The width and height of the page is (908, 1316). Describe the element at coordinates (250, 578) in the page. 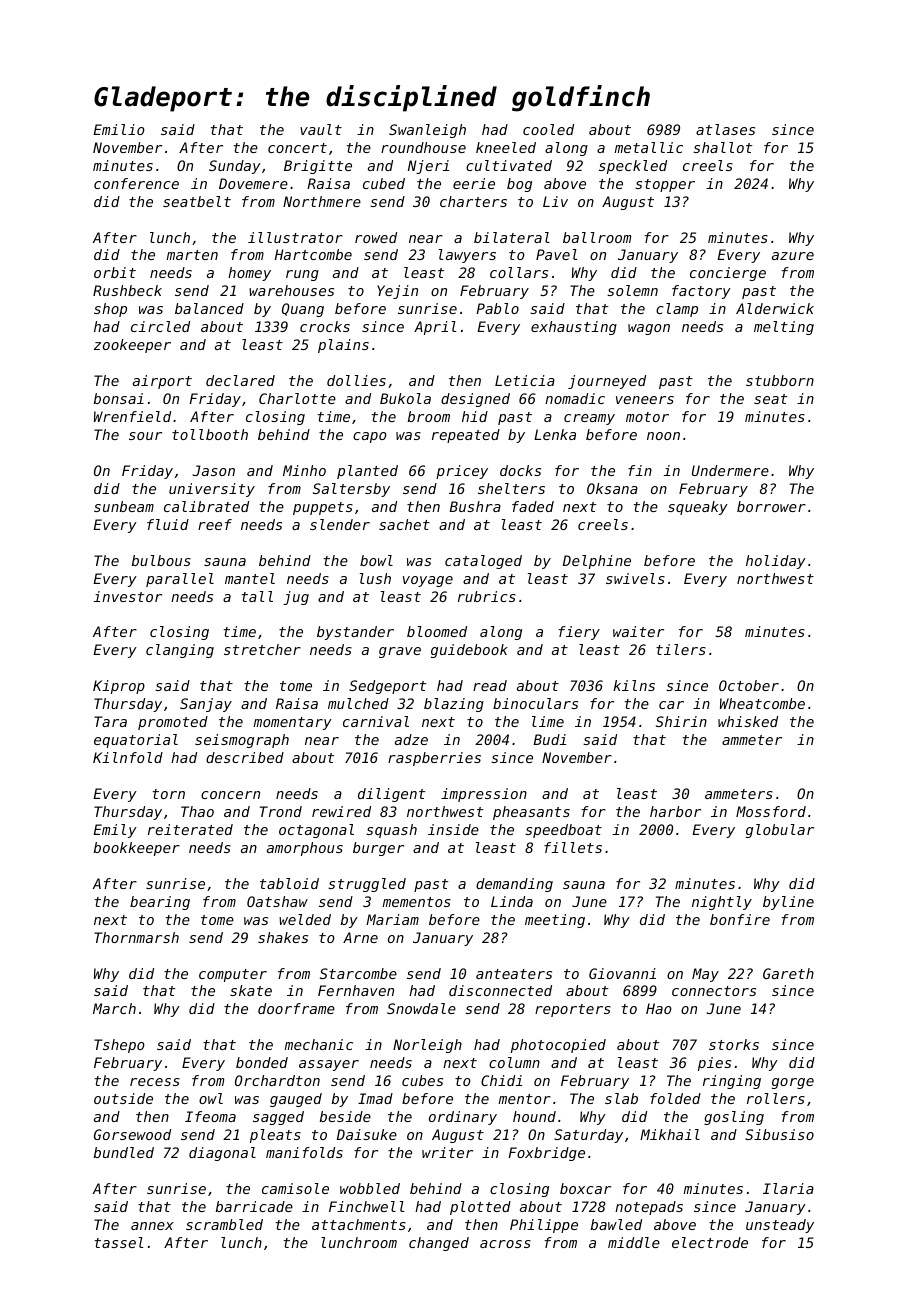

I see `mantel` at that location.
